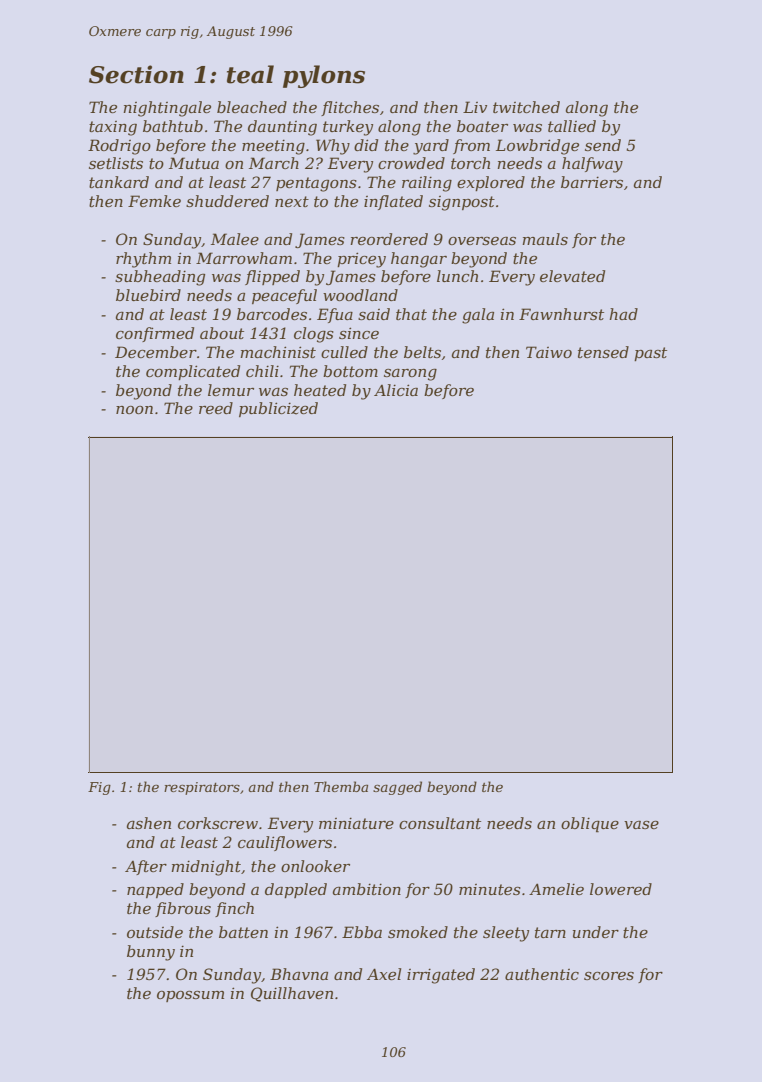  What do you see at coordinates (292, 201) in the screenshot?
I see `next` at bounding box center [292, 201].
